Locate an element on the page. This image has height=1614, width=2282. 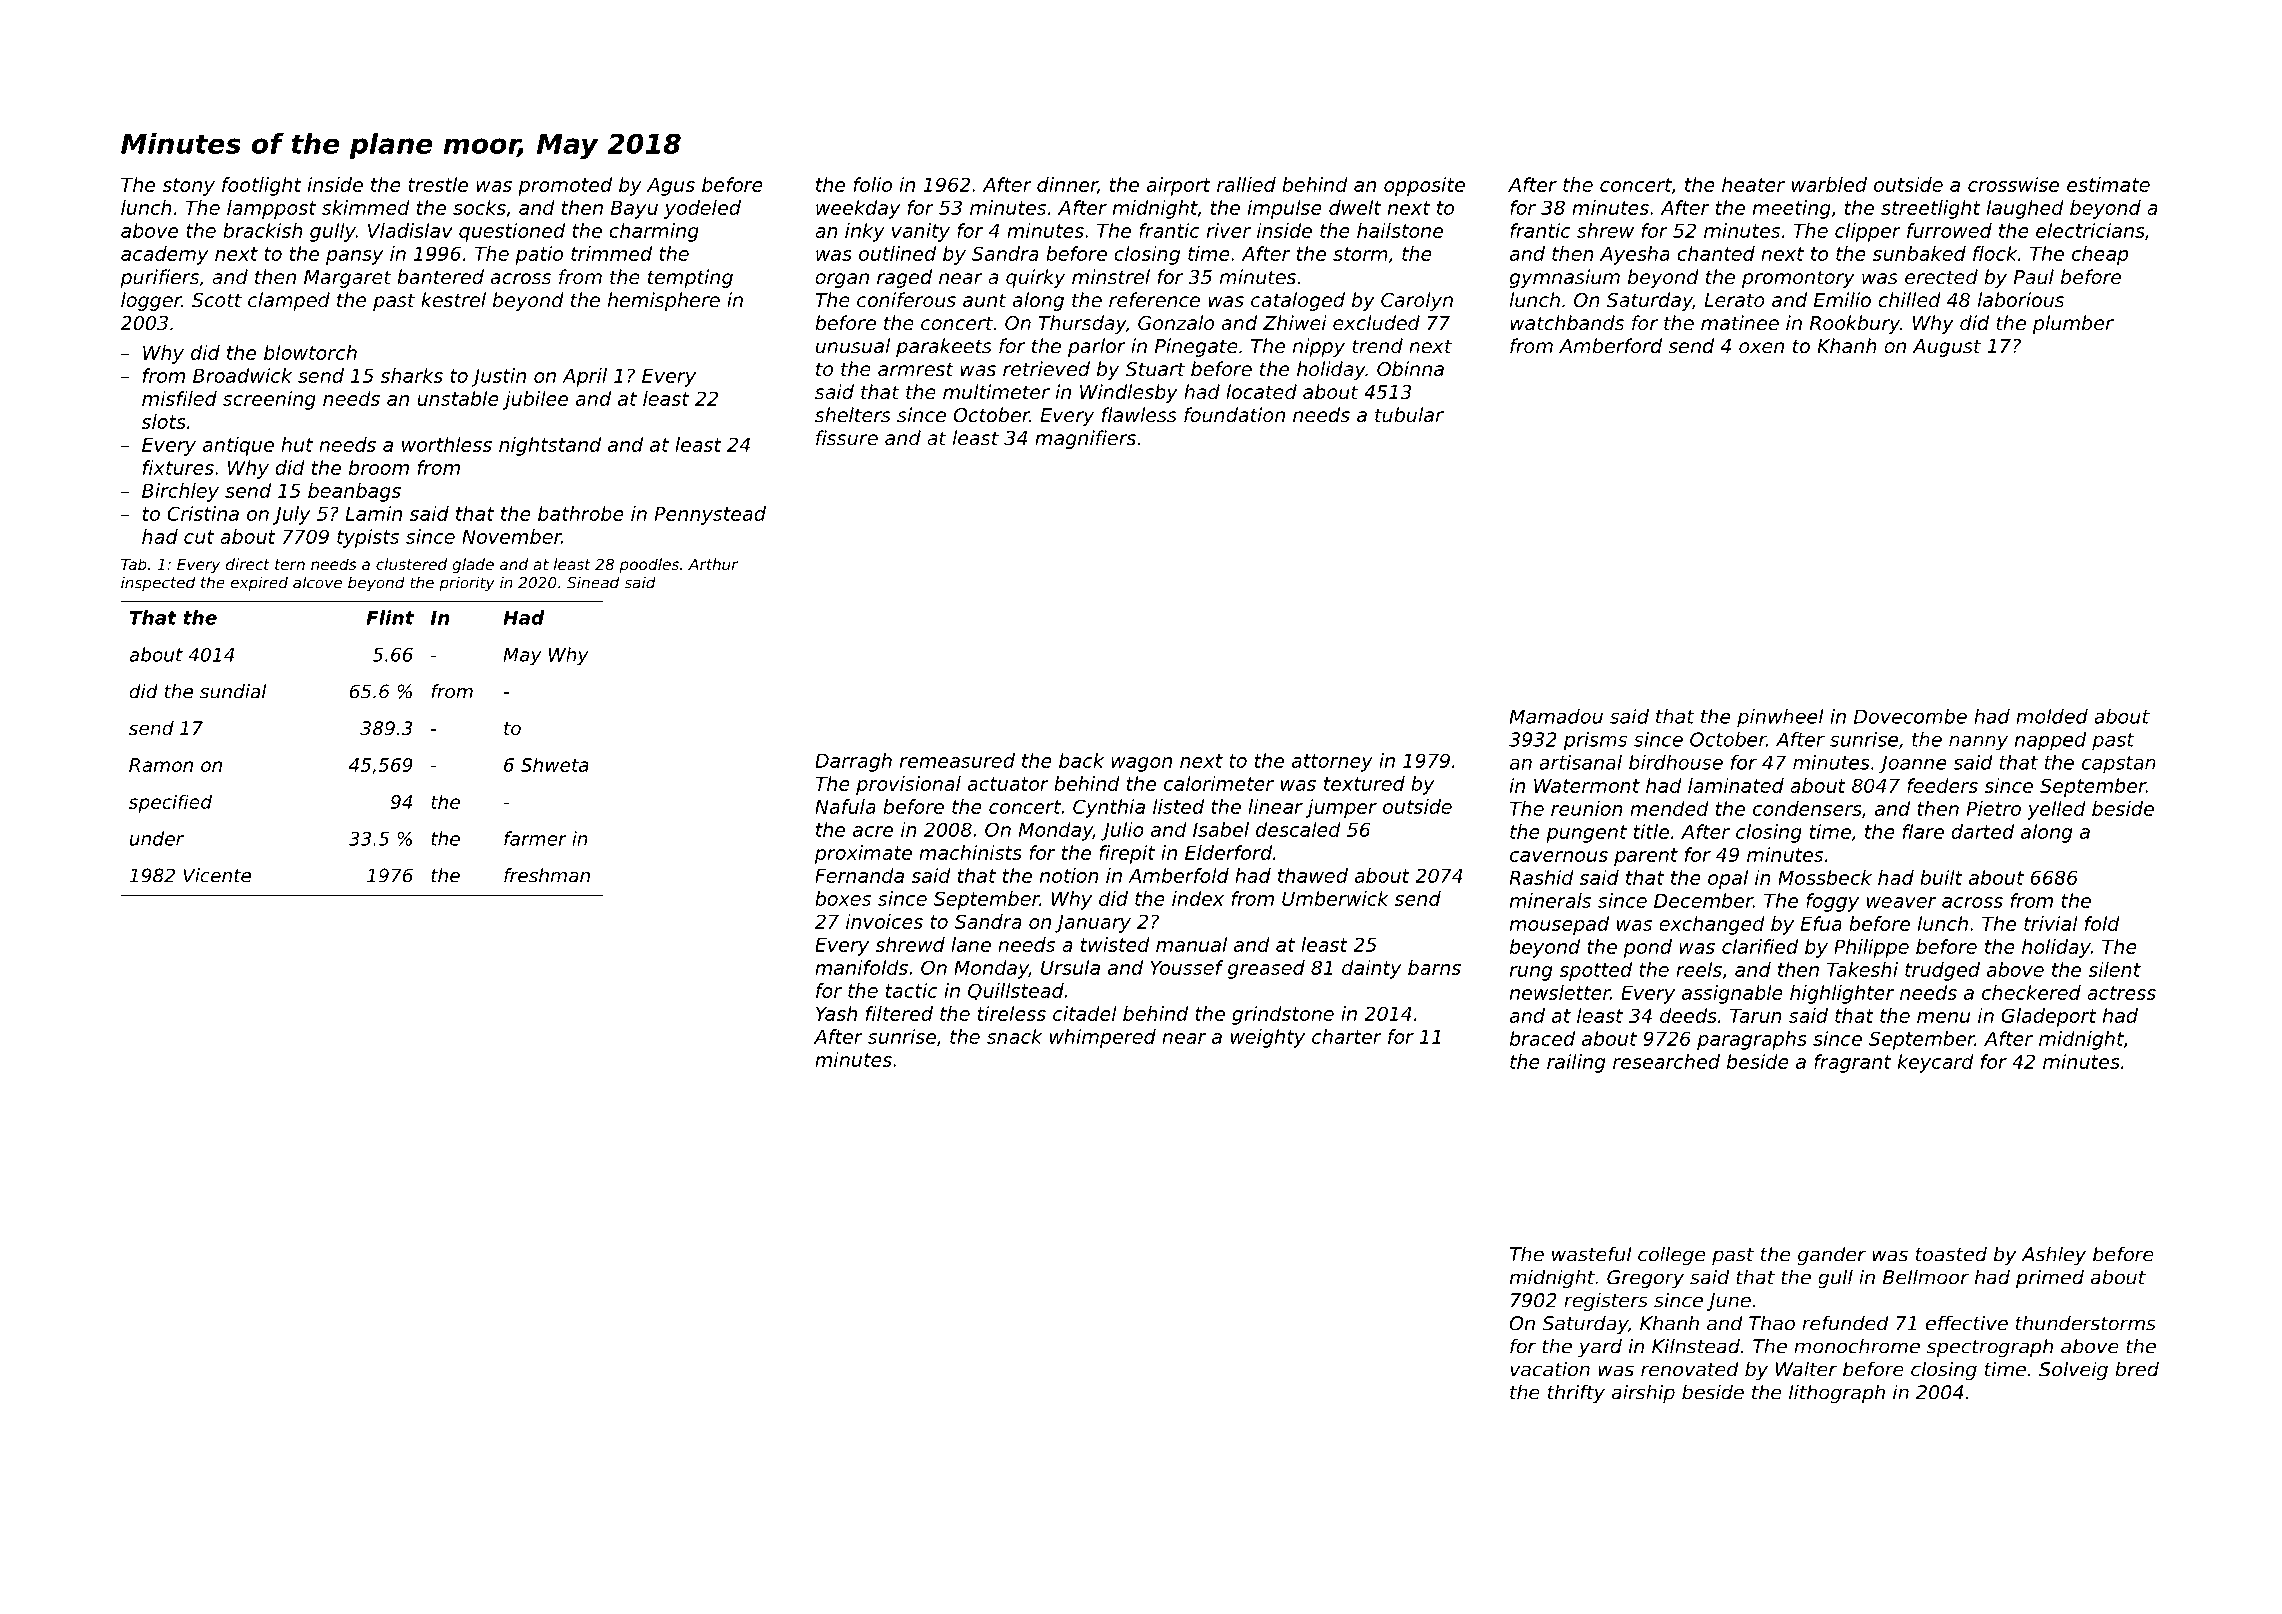
filtered is located at coordinates (899, 1013).
